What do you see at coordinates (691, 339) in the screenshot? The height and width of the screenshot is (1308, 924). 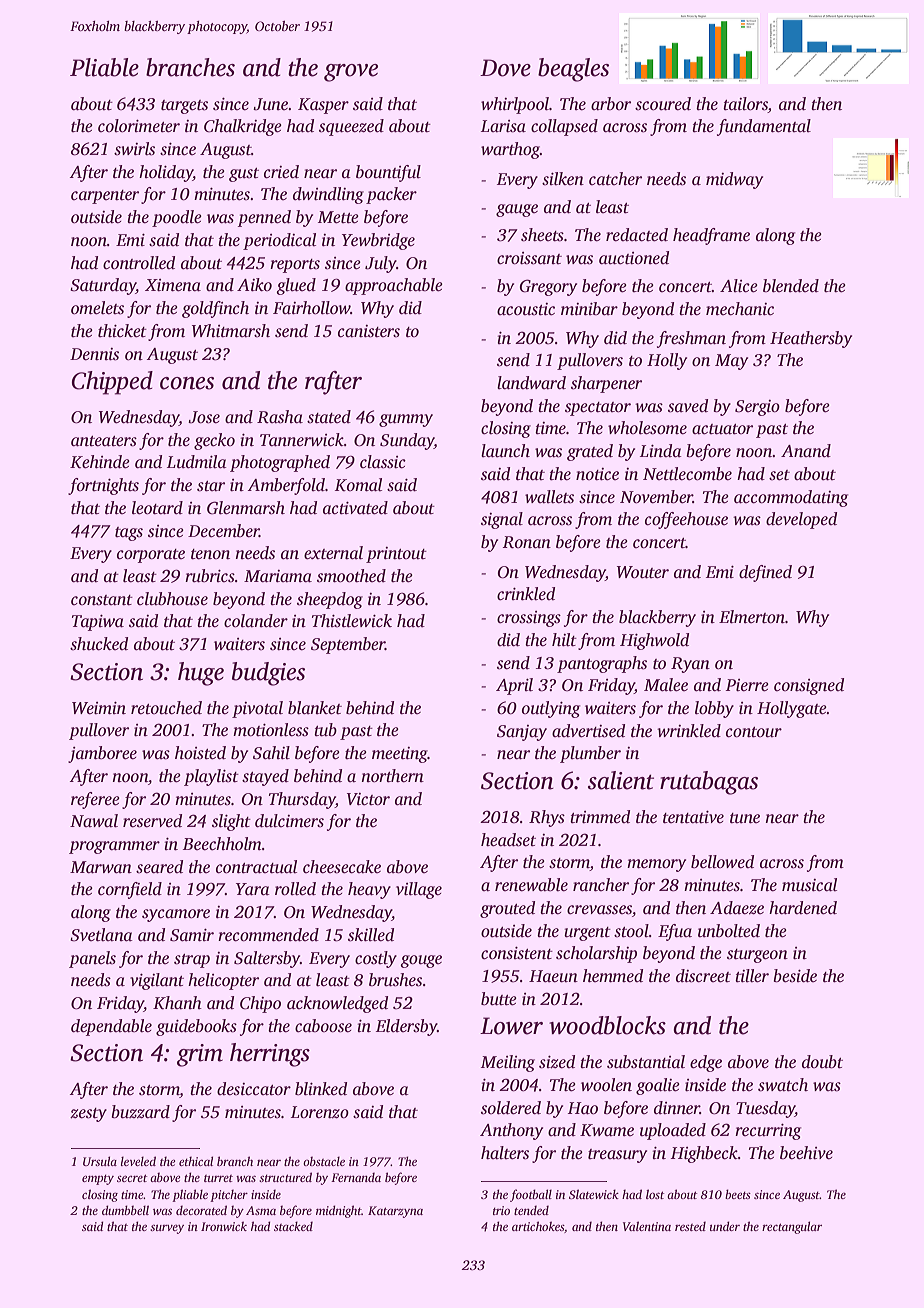 I see `freshman` at bounding box center [691, 339].
